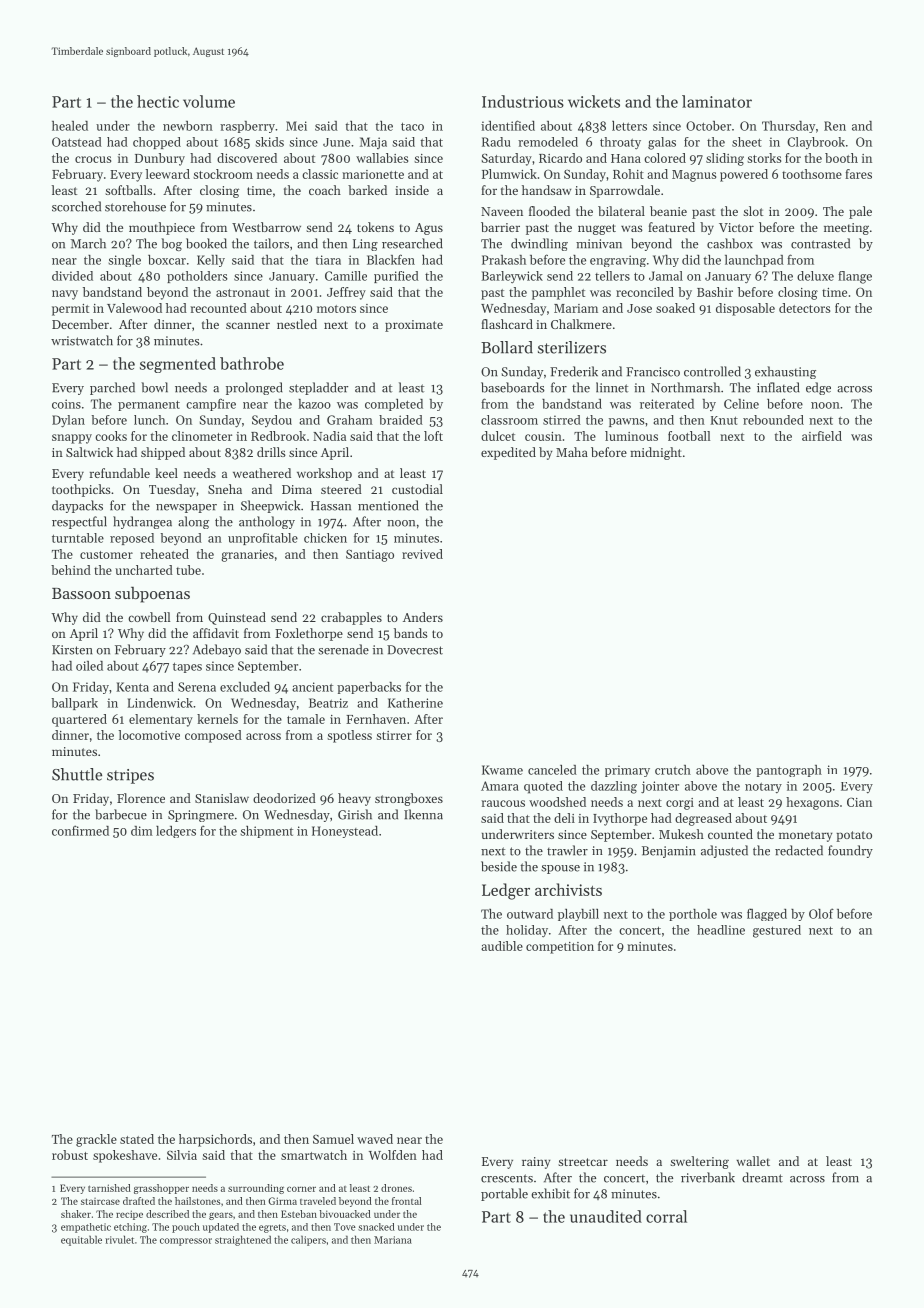 The height and width of the page is (1308, 924). I want to click on rebounded, so click(773, 420).
